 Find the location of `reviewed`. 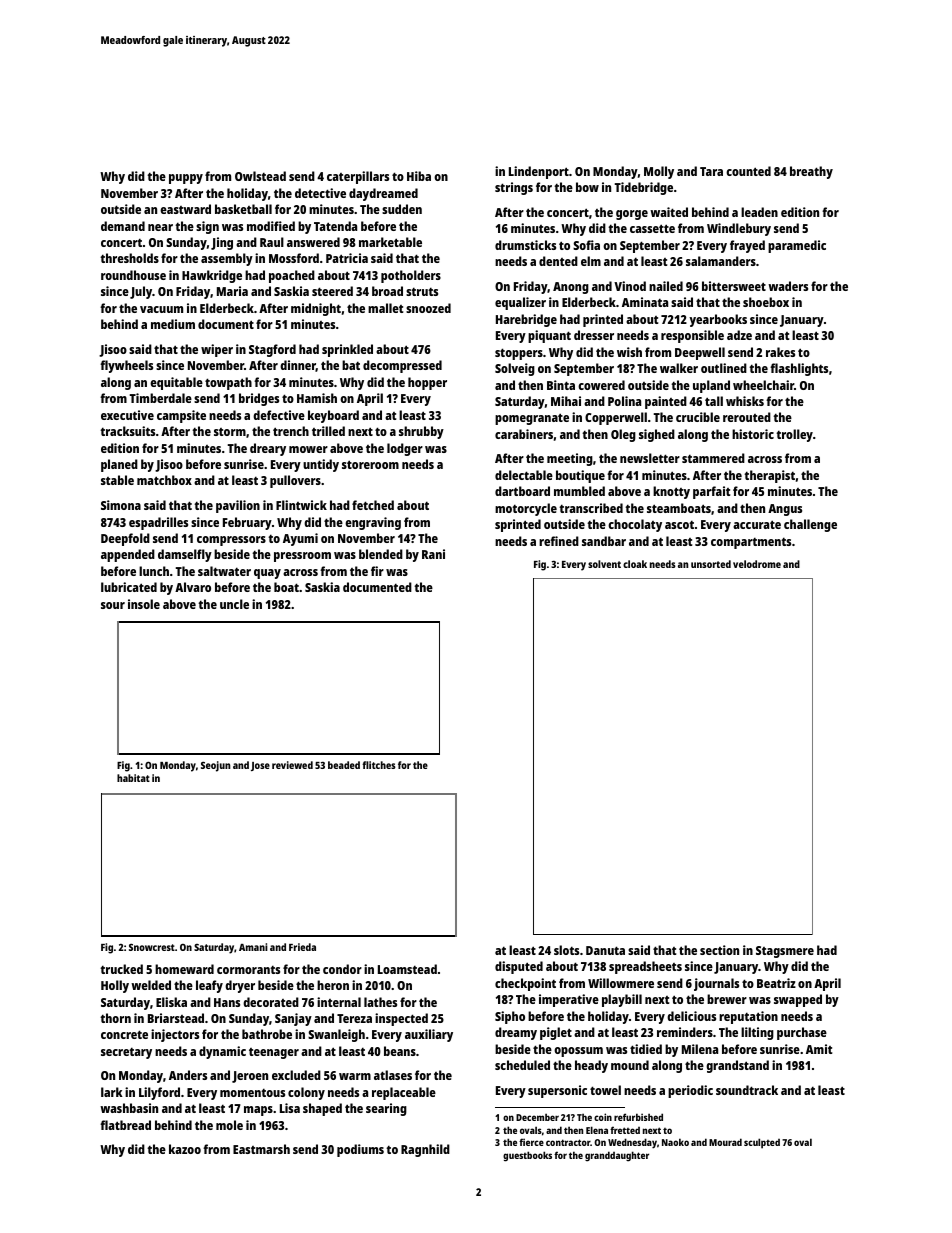

reviewed is located at coordinates (292, 765).
